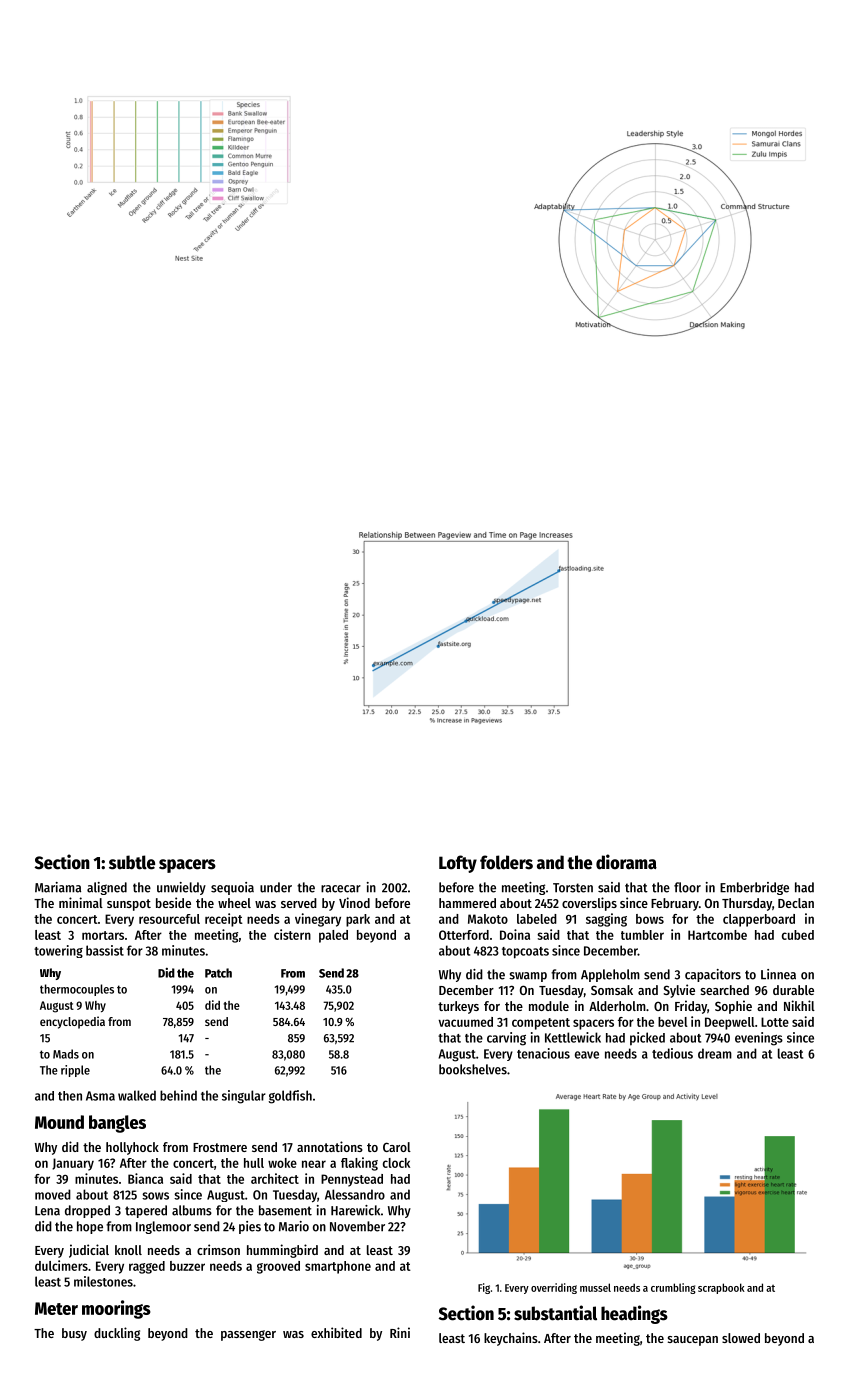 This screenshot has height=1400, width=849. I want to click on exhibited, so click(336, 1332).
